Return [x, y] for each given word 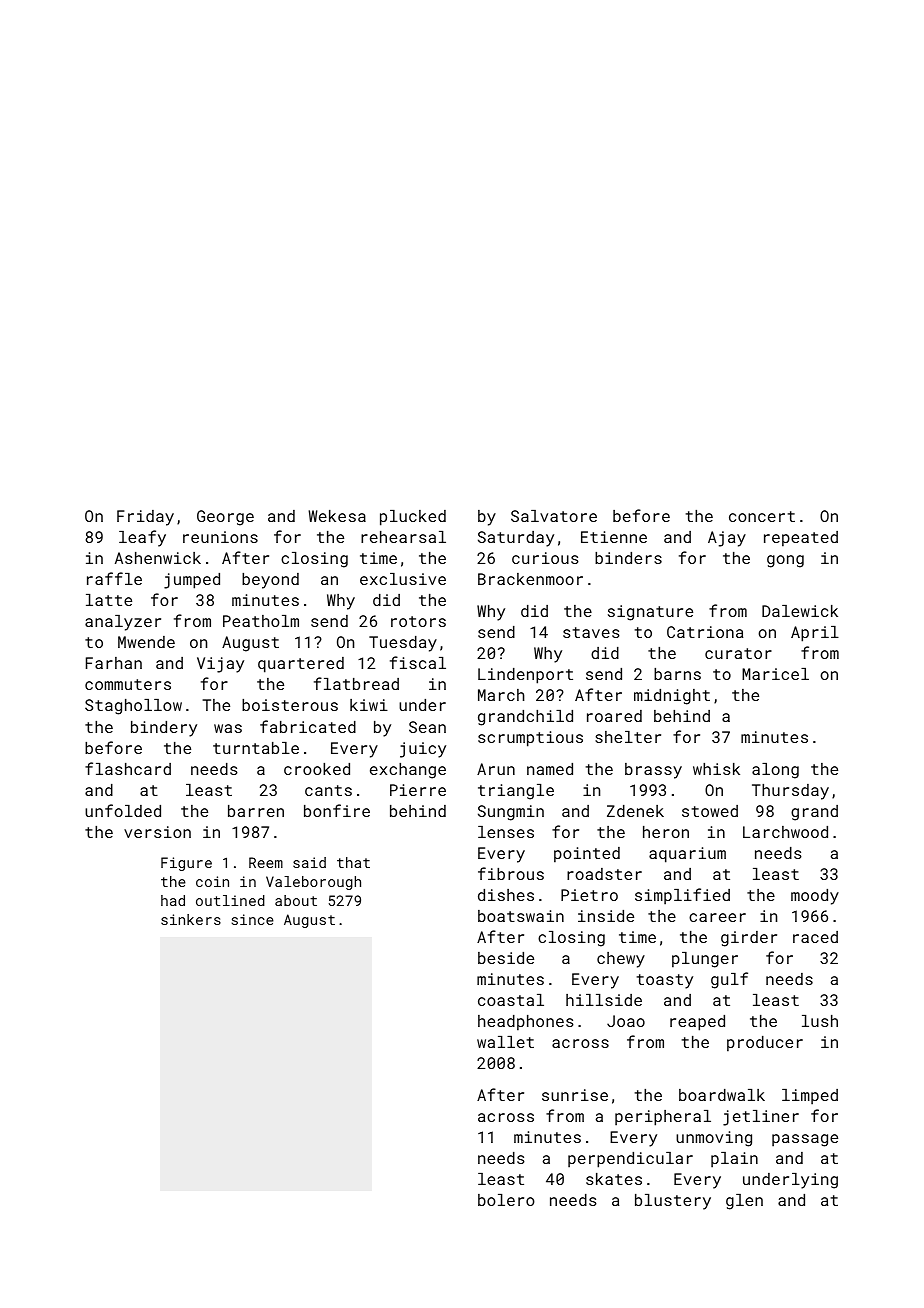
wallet [505, 1042]
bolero [506, 1200]
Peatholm [261, 621]
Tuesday [403, 644]
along [775, 771]
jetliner [761, 1118]
